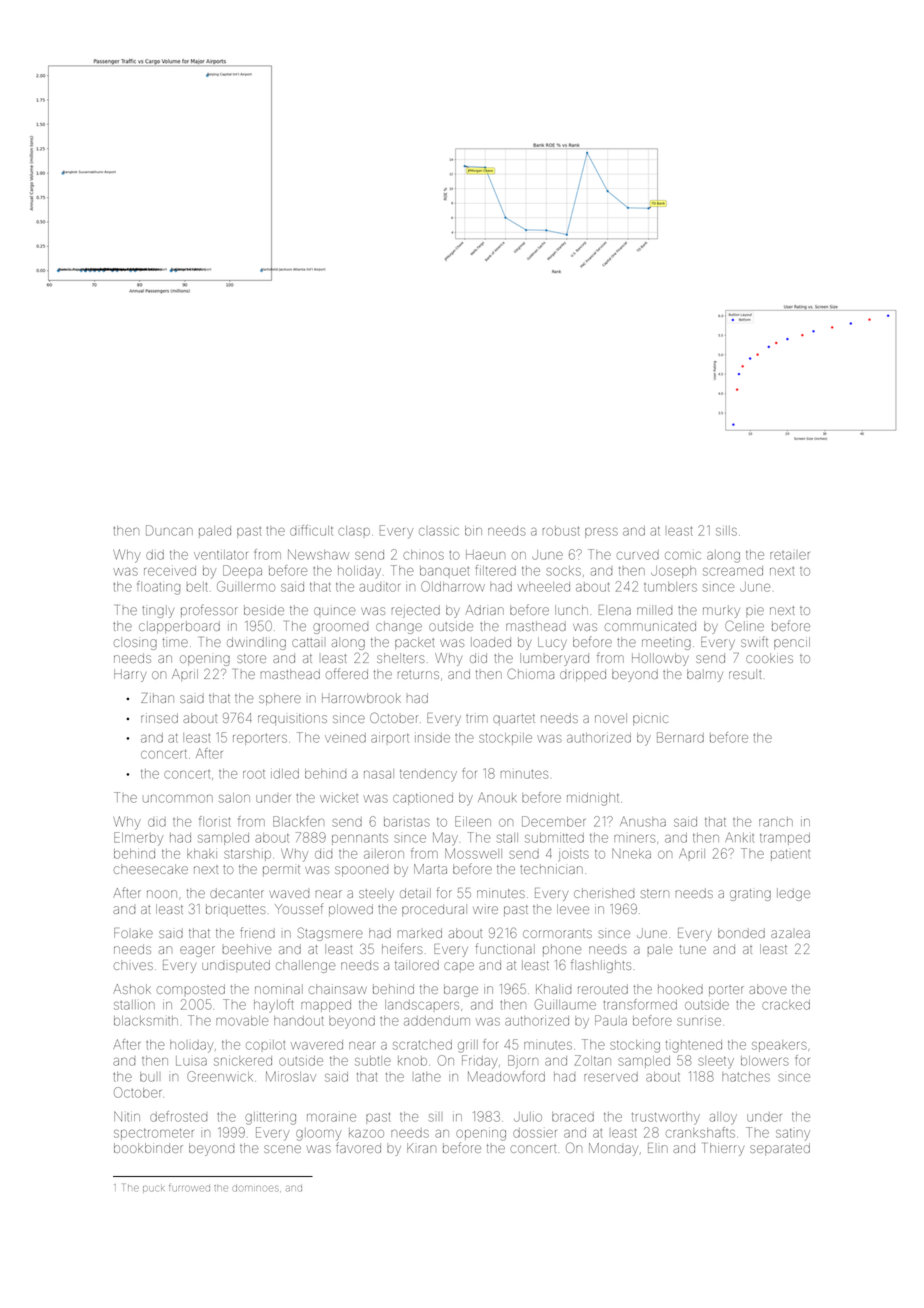 Image resolution: width=924 pixels, height=1308 pixels. What do you see at coordinates (790, 555) in the document?
I see `retailer` at bounding box center [790, 555].
